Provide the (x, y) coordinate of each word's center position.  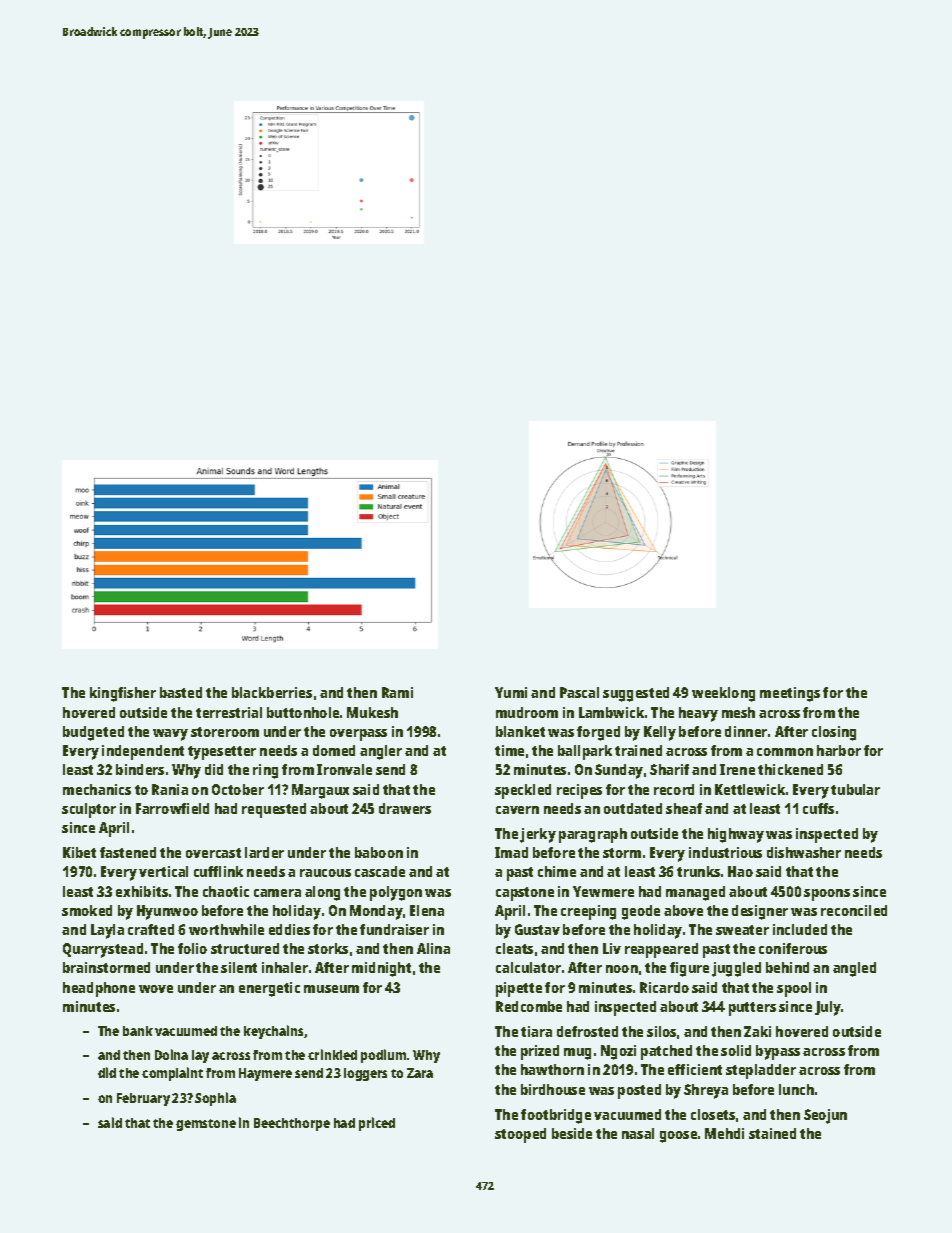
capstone (525, 894)
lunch (796, 1089)
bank (138, 1031)
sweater (742, 930)
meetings (790, 694)
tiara (536, 1031)
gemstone (206, 1125)
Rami (397, 692)
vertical (163, 871)
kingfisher (123, 694)
